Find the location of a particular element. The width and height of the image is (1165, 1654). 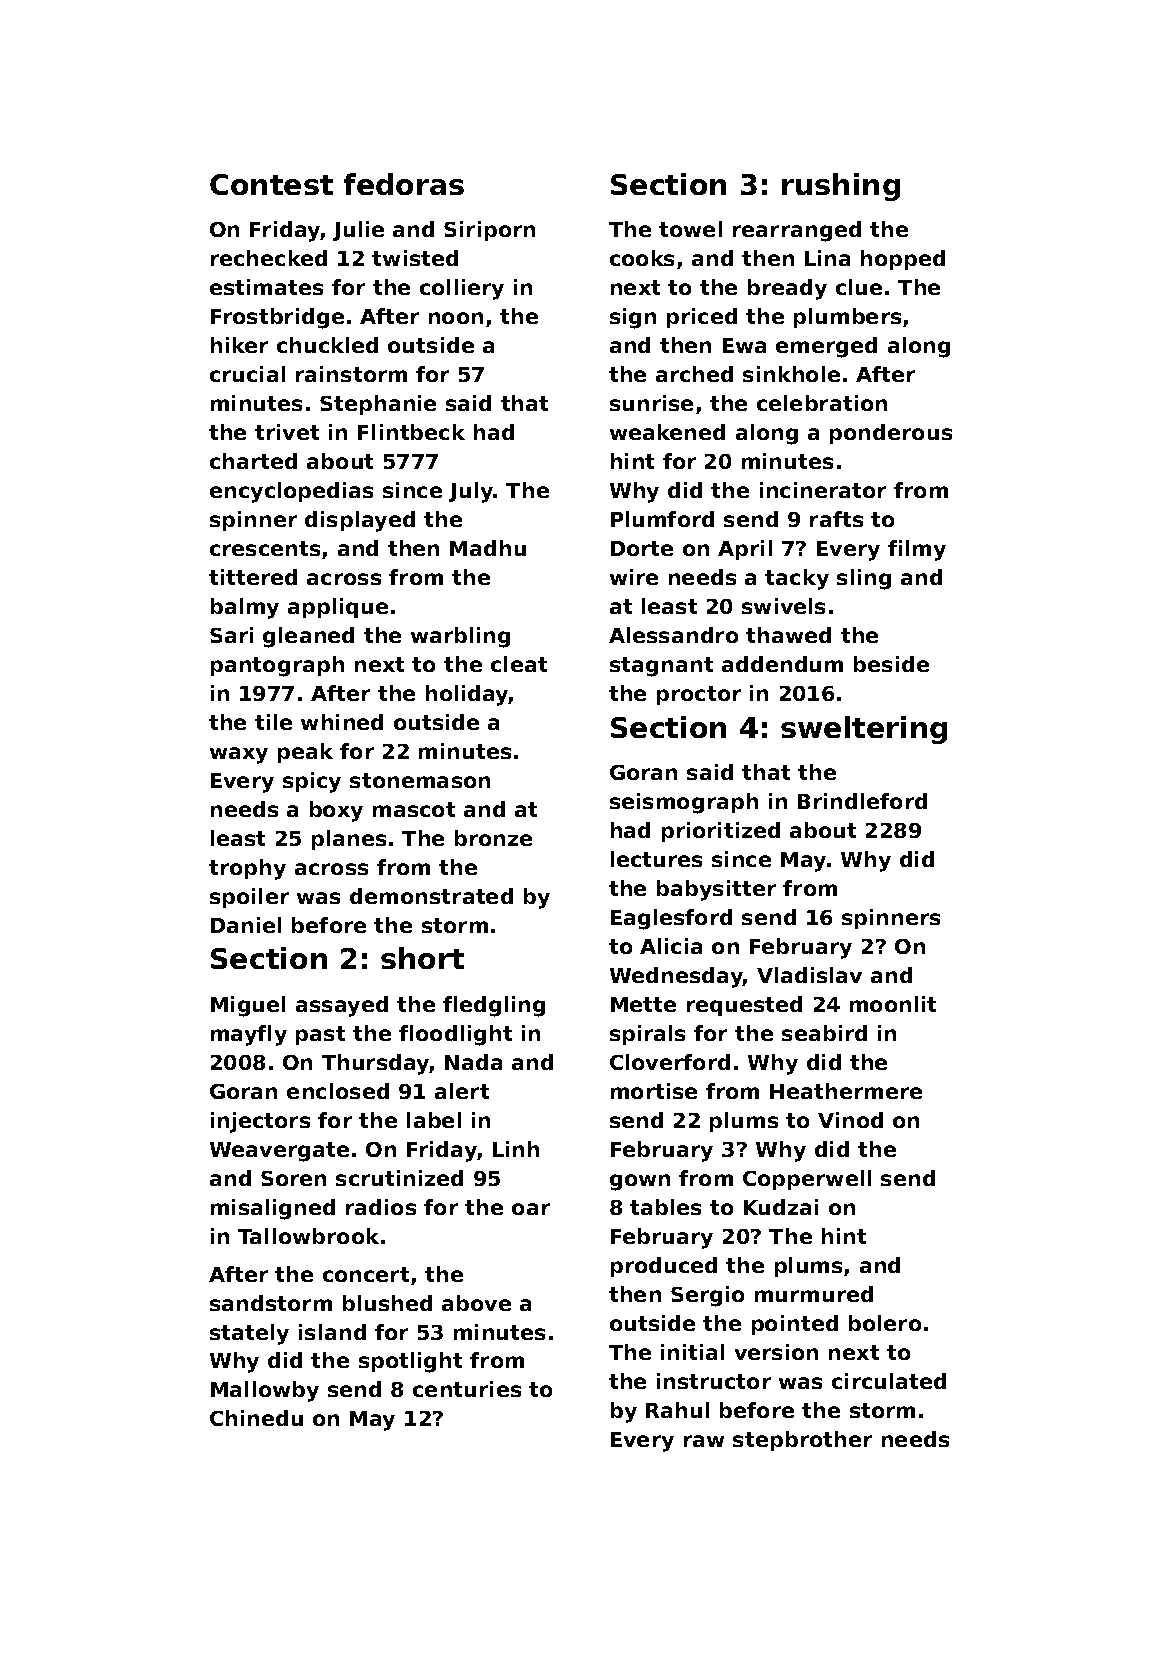

seabird is located at coordinates (824, 1033).
